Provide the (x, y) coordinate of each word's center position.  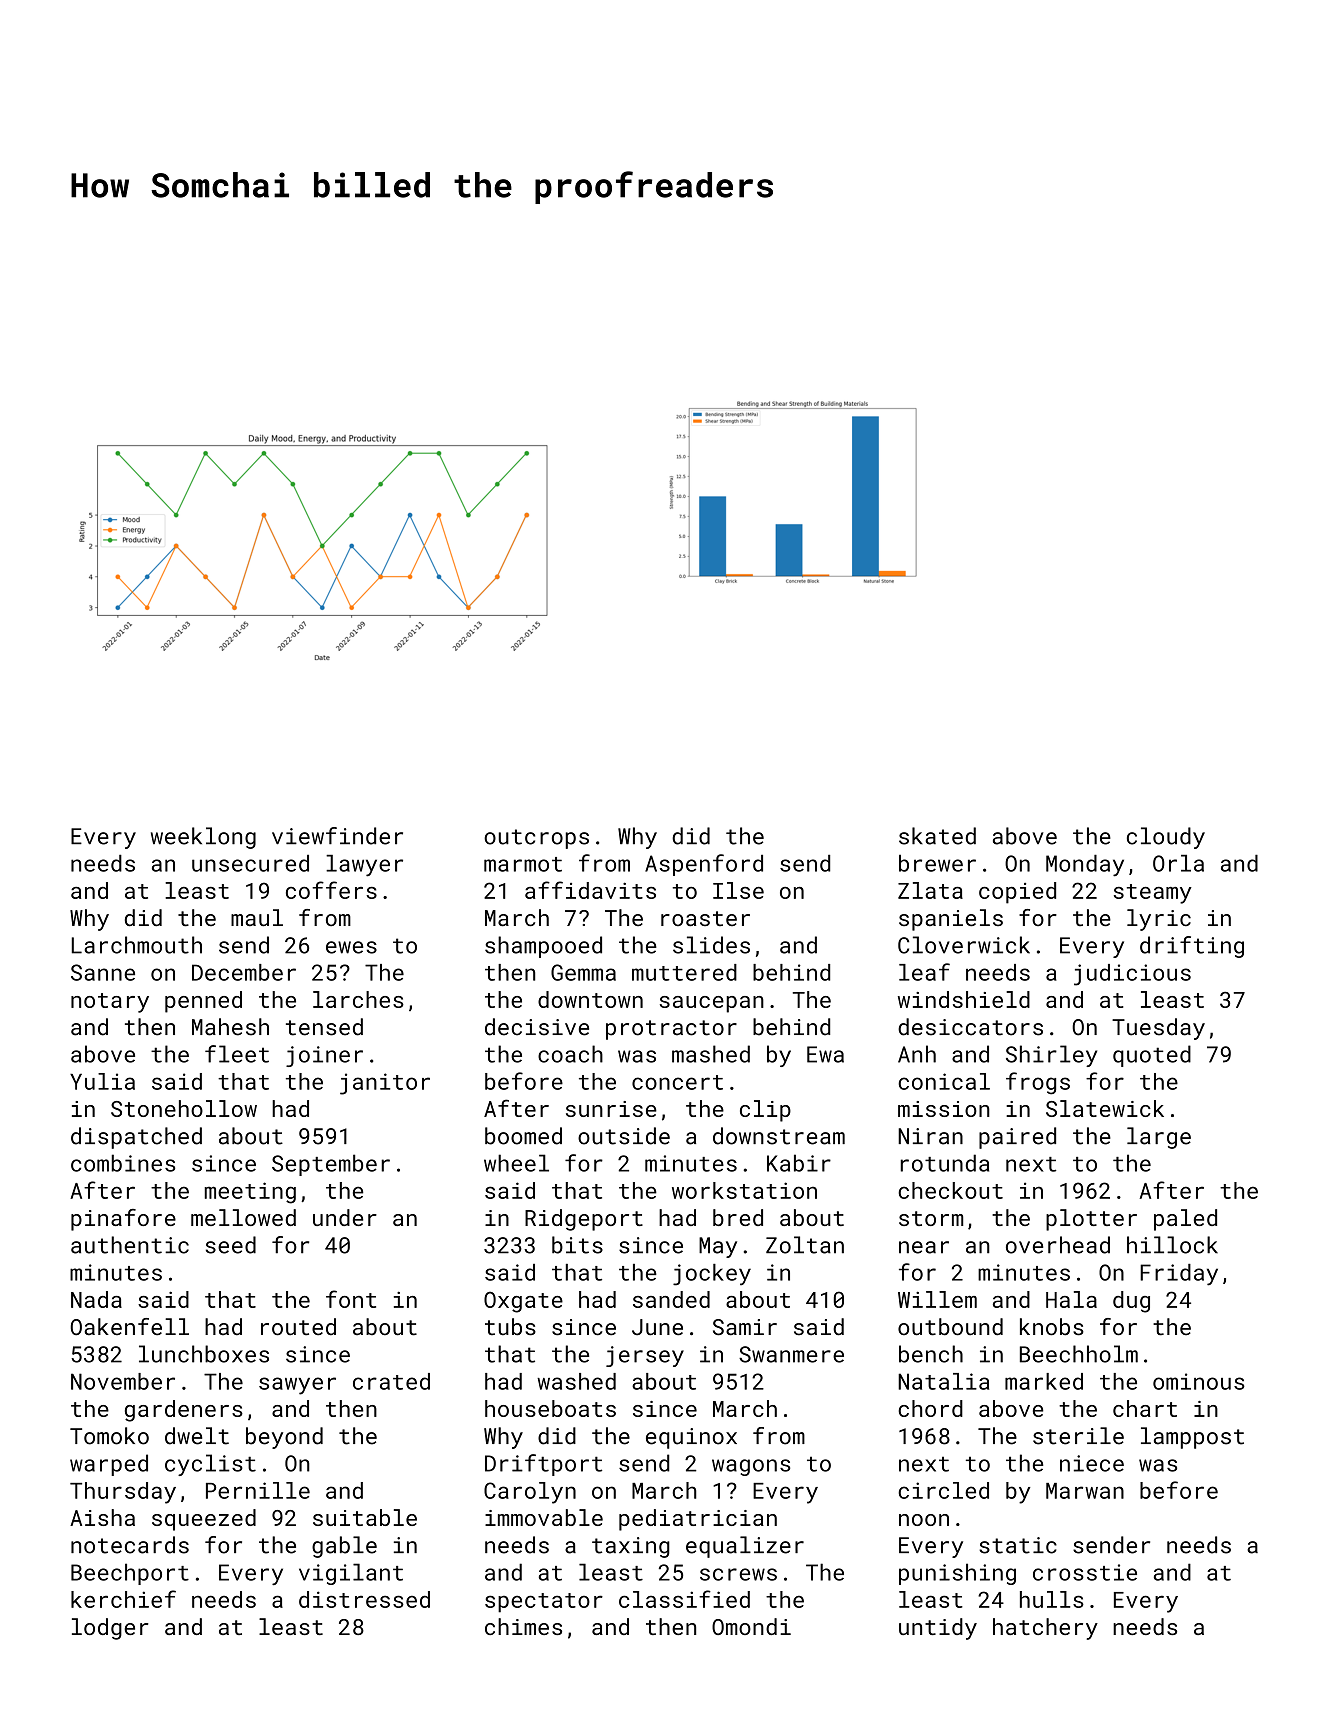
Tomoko (109, 1436)
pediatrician (698, 1520)
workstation (744, 1190)
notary (110, 1003)
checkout (950, 1190)
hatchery (1045, 1629)
